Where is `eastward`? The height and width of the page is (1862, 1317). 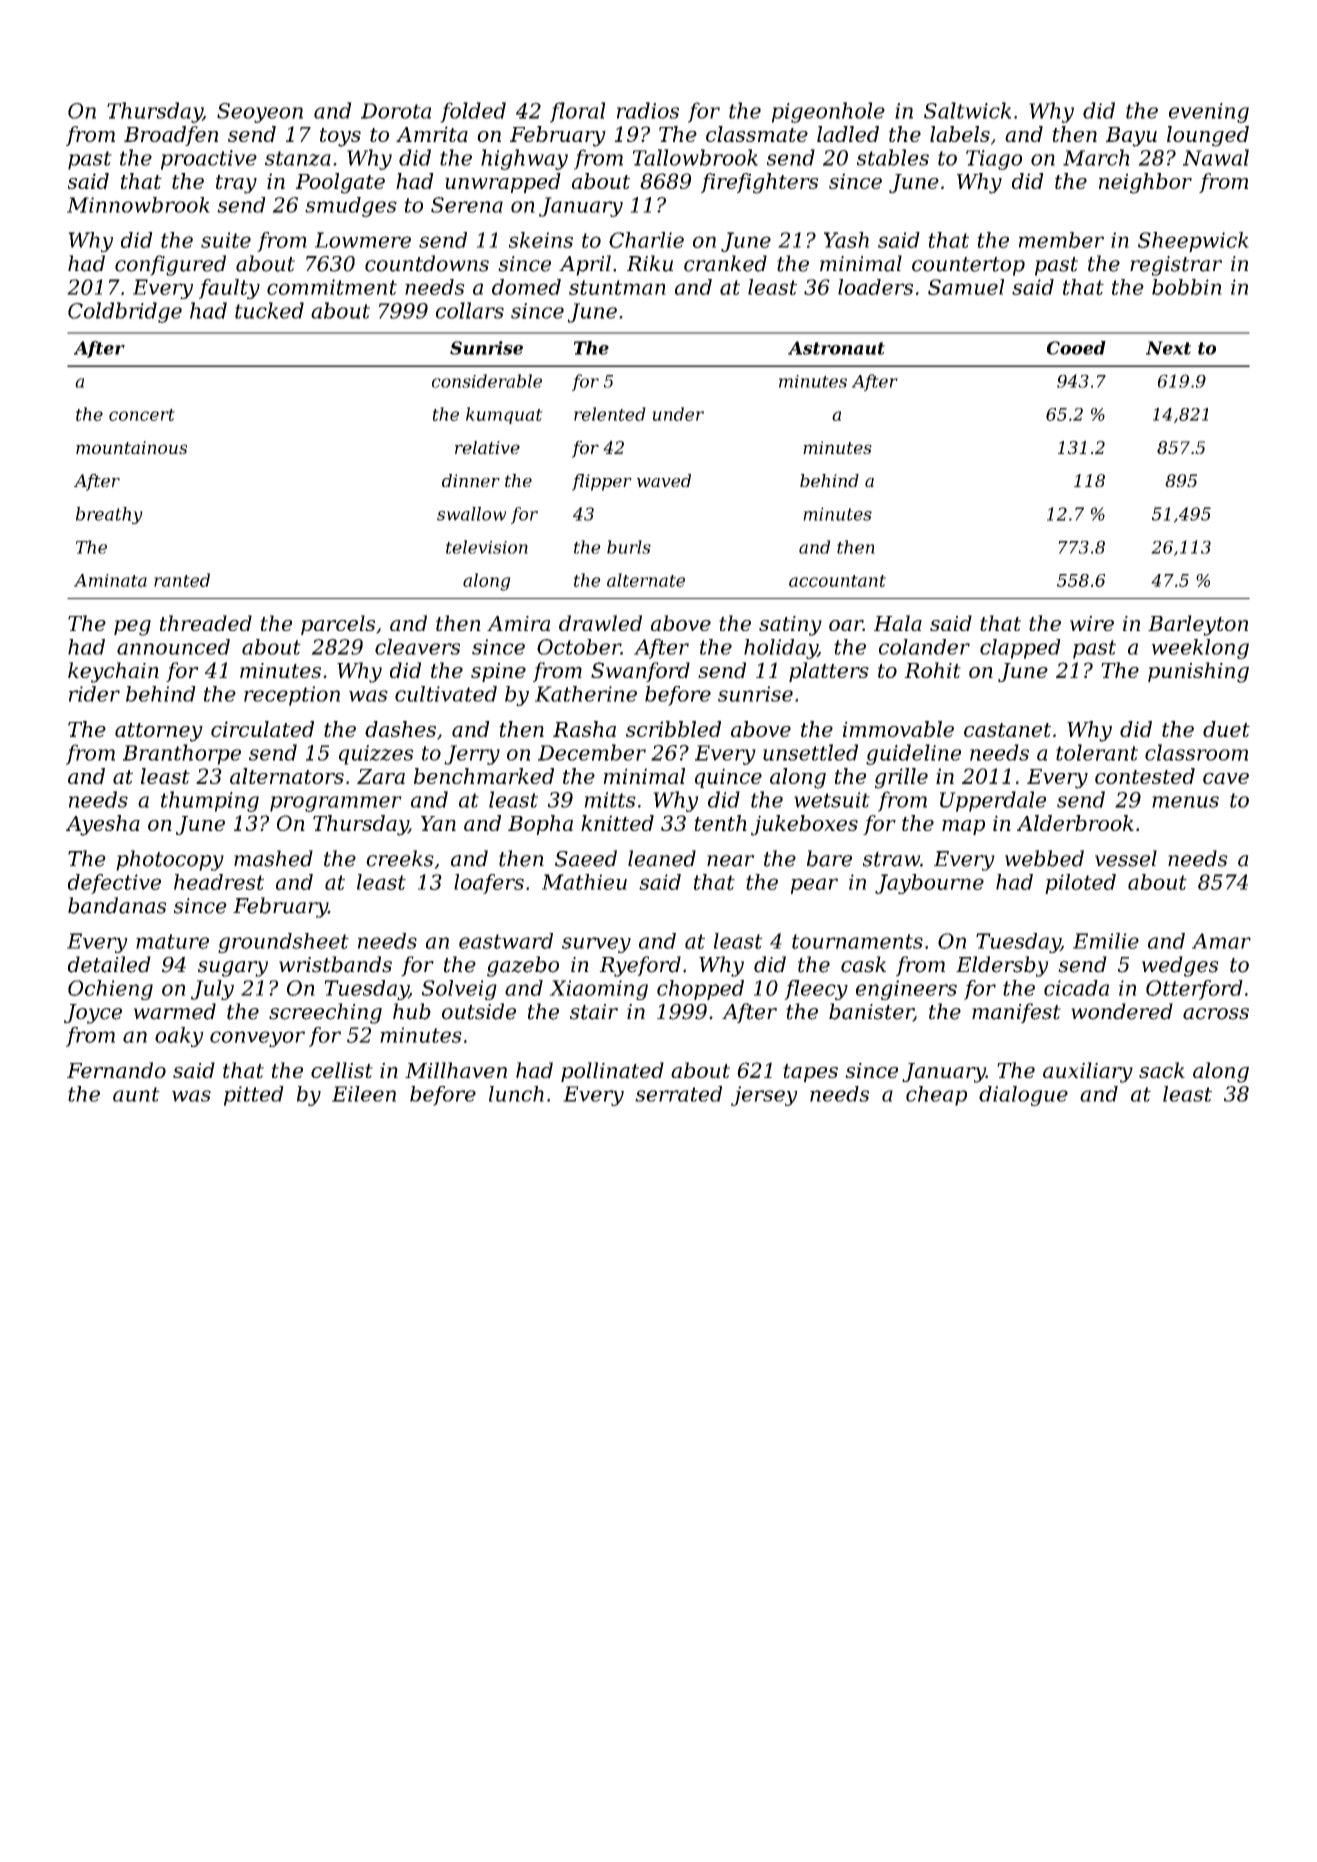 eastward is located at coordinates (506, 941).
